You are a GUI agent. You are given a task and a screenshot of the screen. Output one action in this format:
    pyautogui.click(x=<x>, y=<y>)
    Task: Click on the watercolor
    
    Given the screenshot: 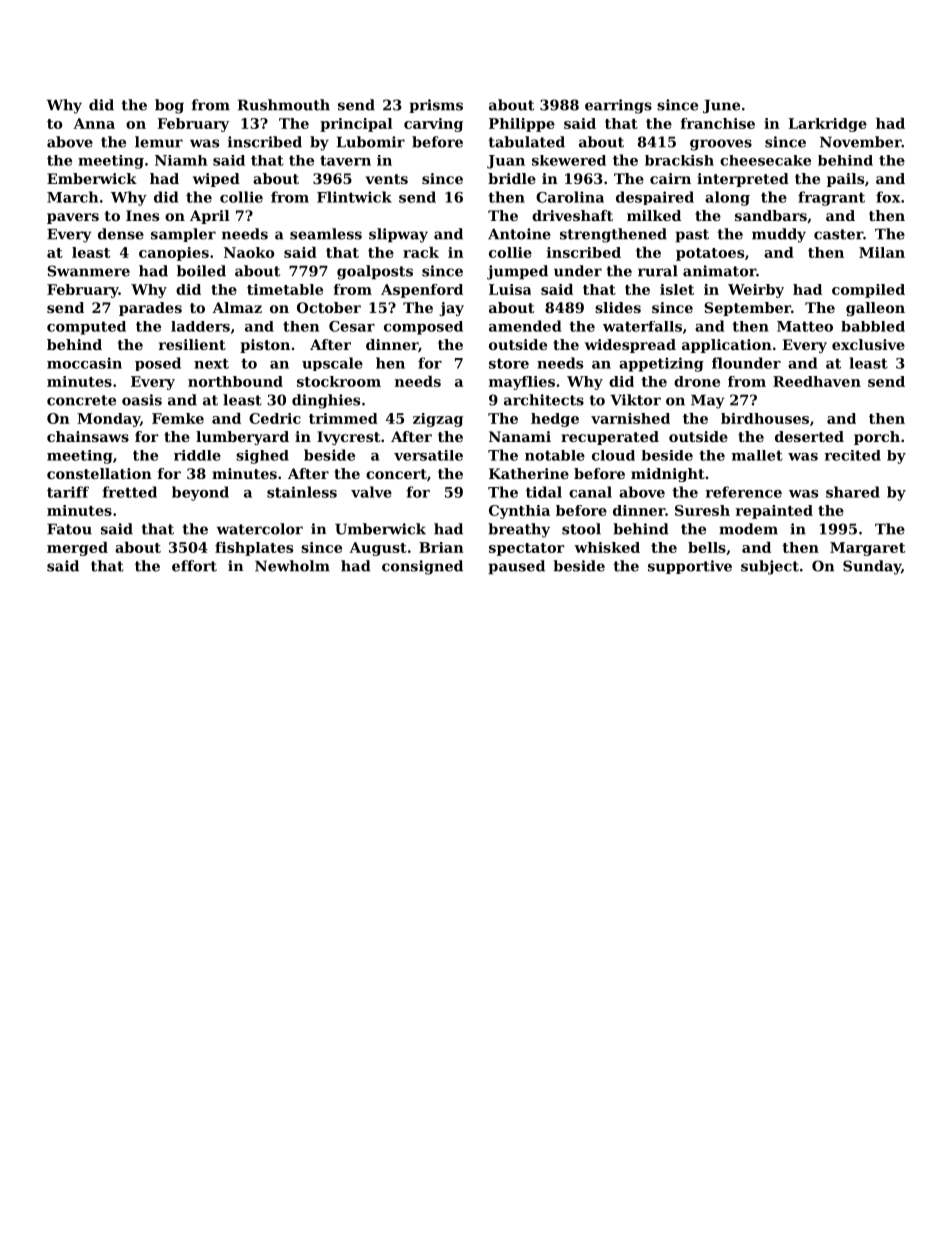 What is the action you would take?
    pyautogui.click(x=260, y=529)
